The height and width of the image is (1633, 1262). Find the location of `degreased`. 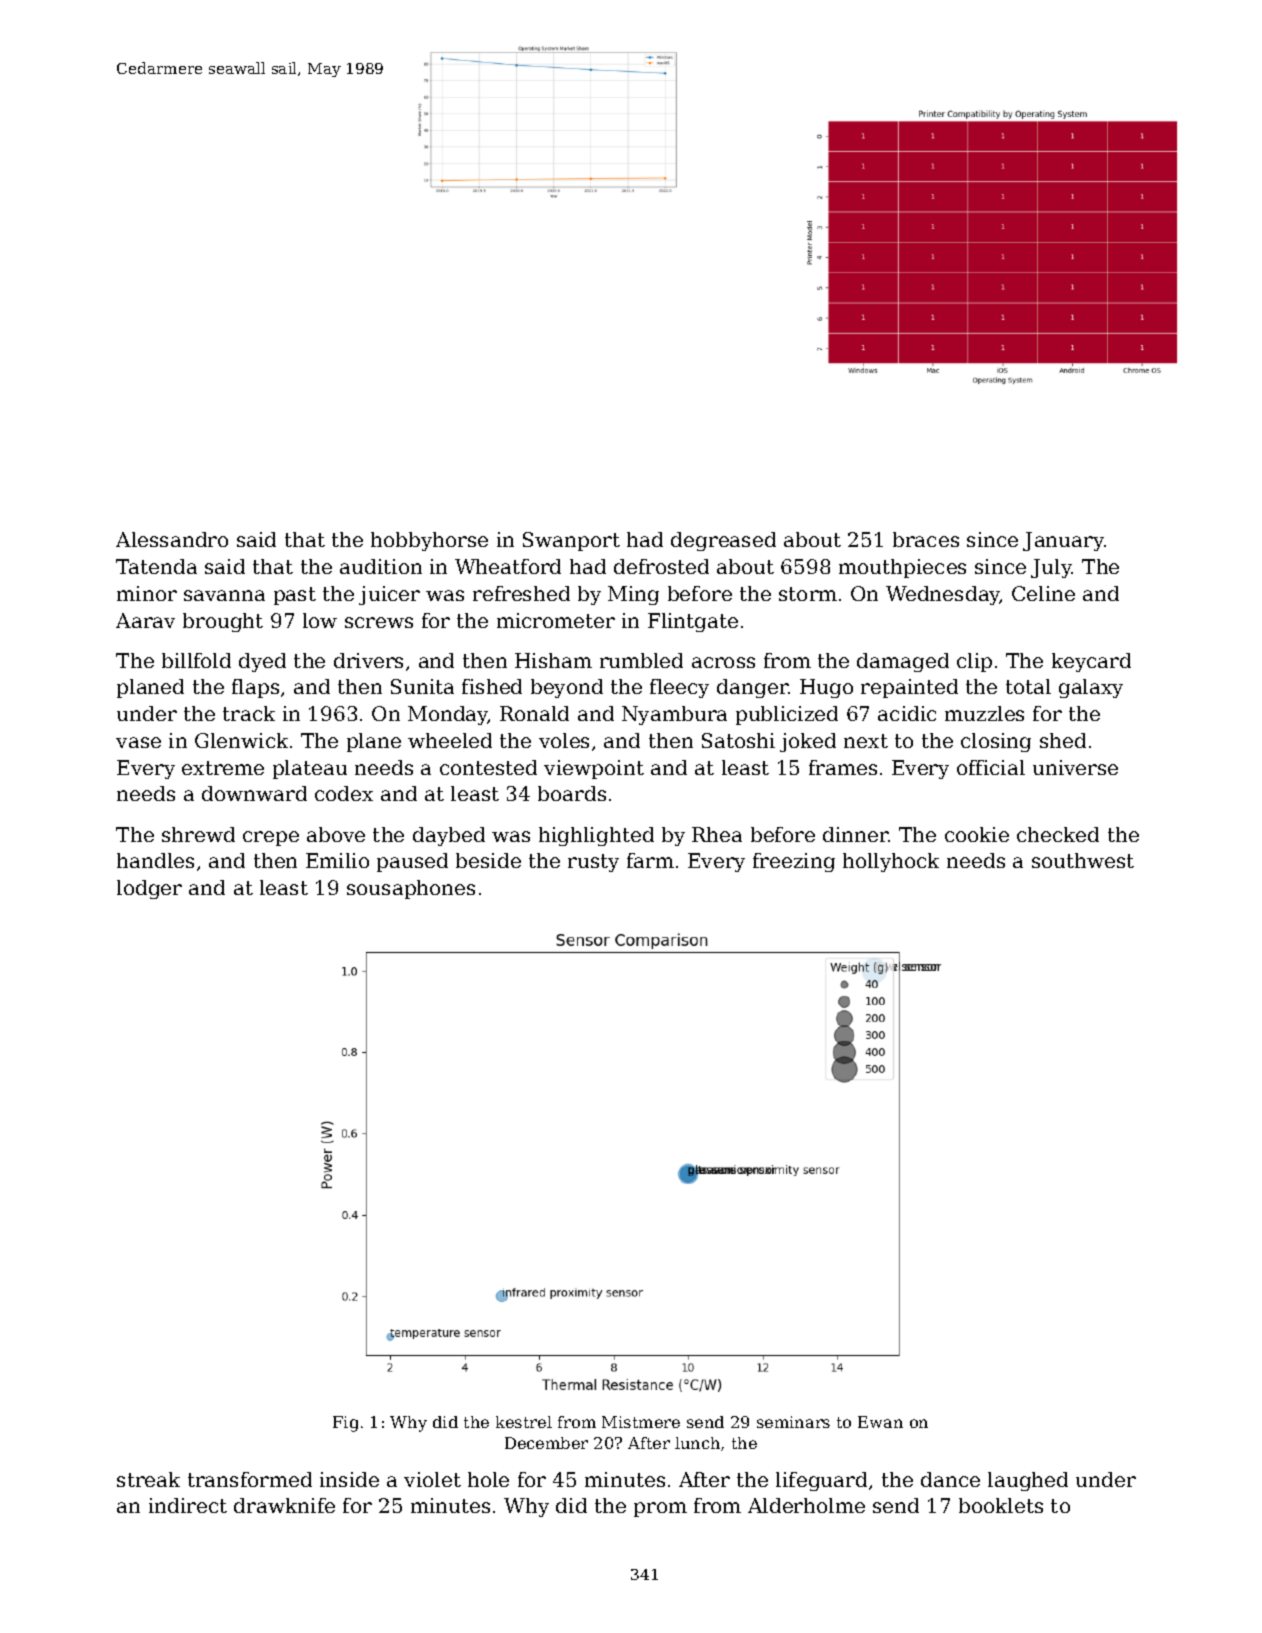

degreased is located at coordinates (723, 541).
